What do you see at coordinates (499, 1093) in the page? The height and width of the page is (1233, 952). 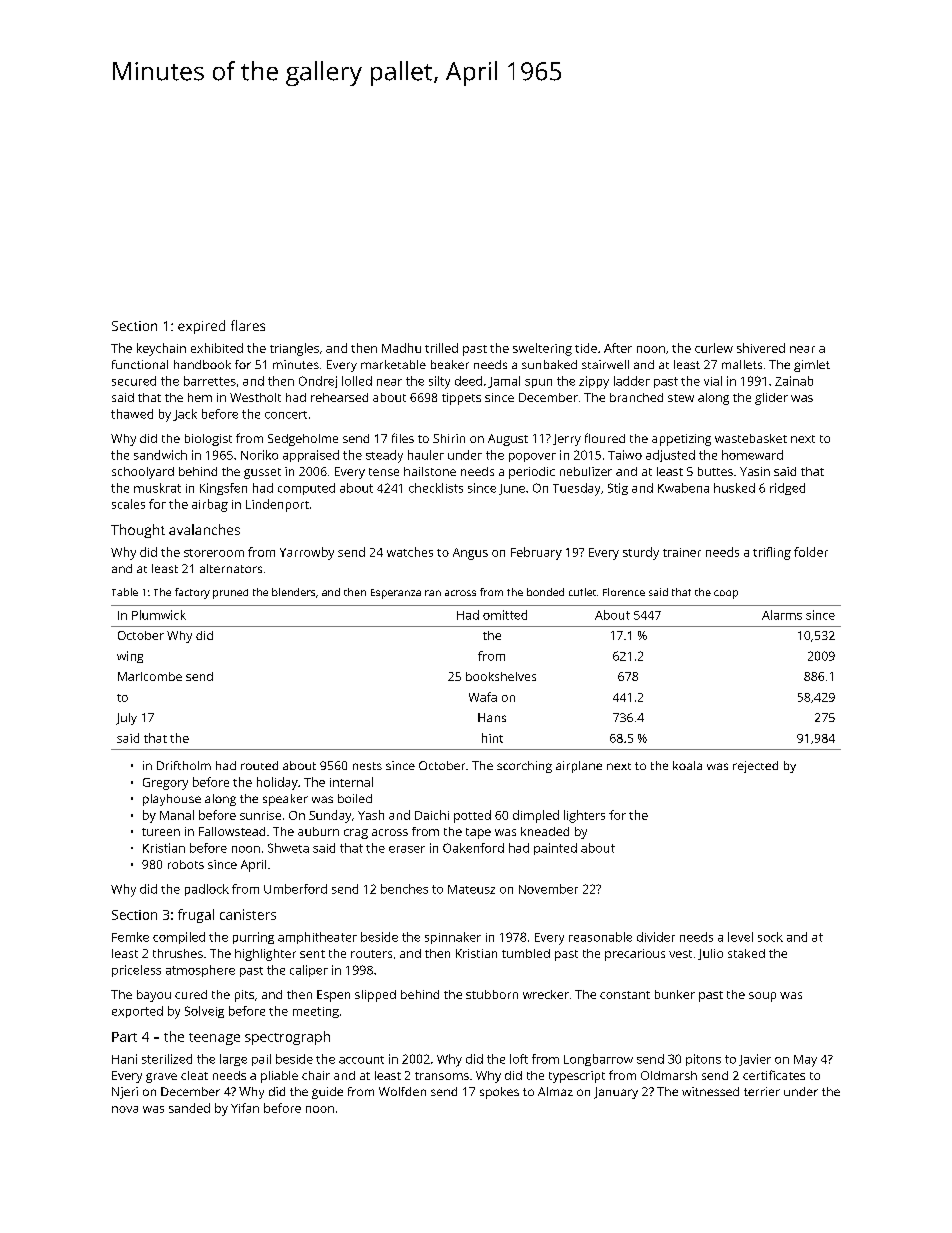 I see `spokes` at bounding box center [499, 1093].
